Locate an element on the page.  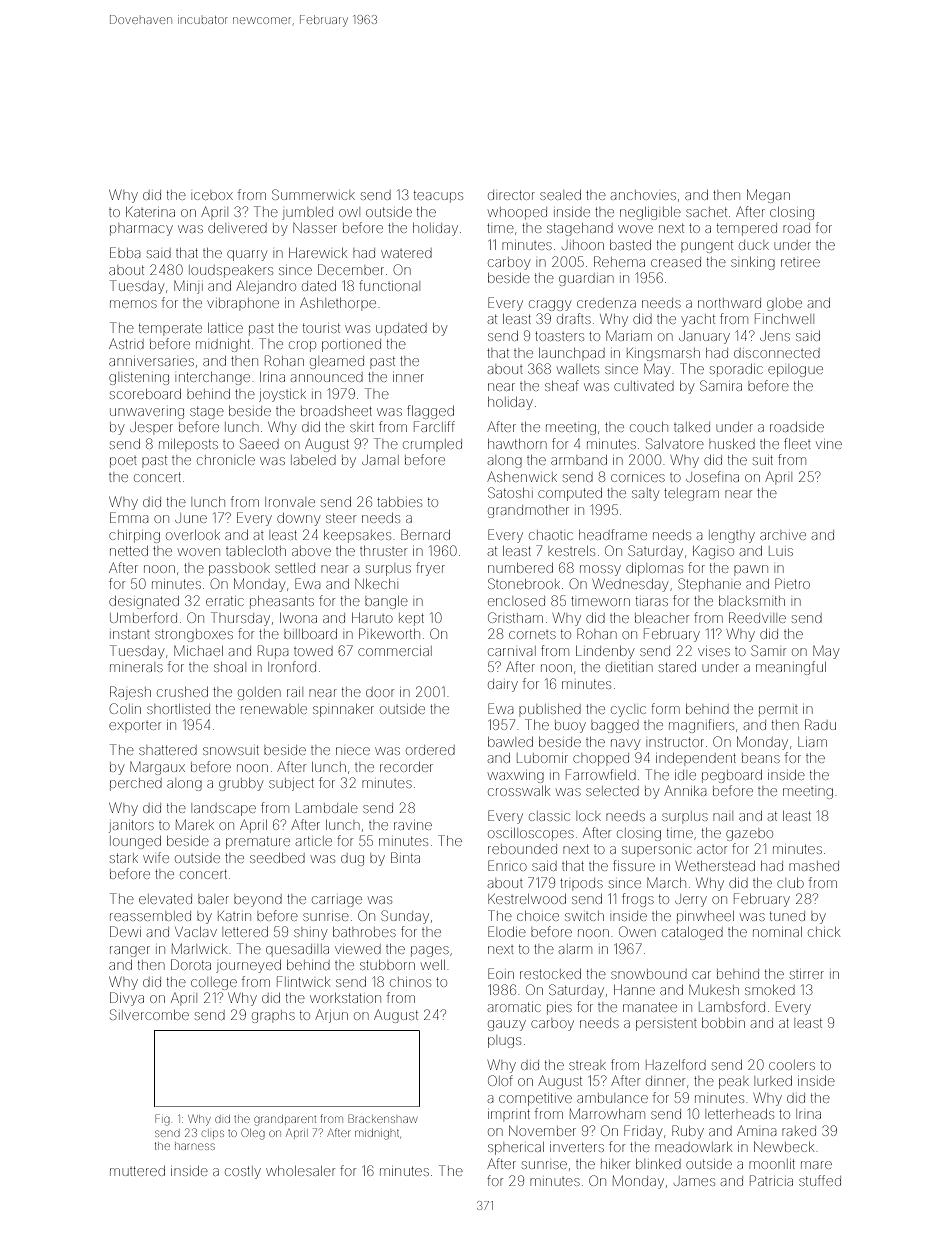
Wetherstead is located at coordinates (715, 865).
